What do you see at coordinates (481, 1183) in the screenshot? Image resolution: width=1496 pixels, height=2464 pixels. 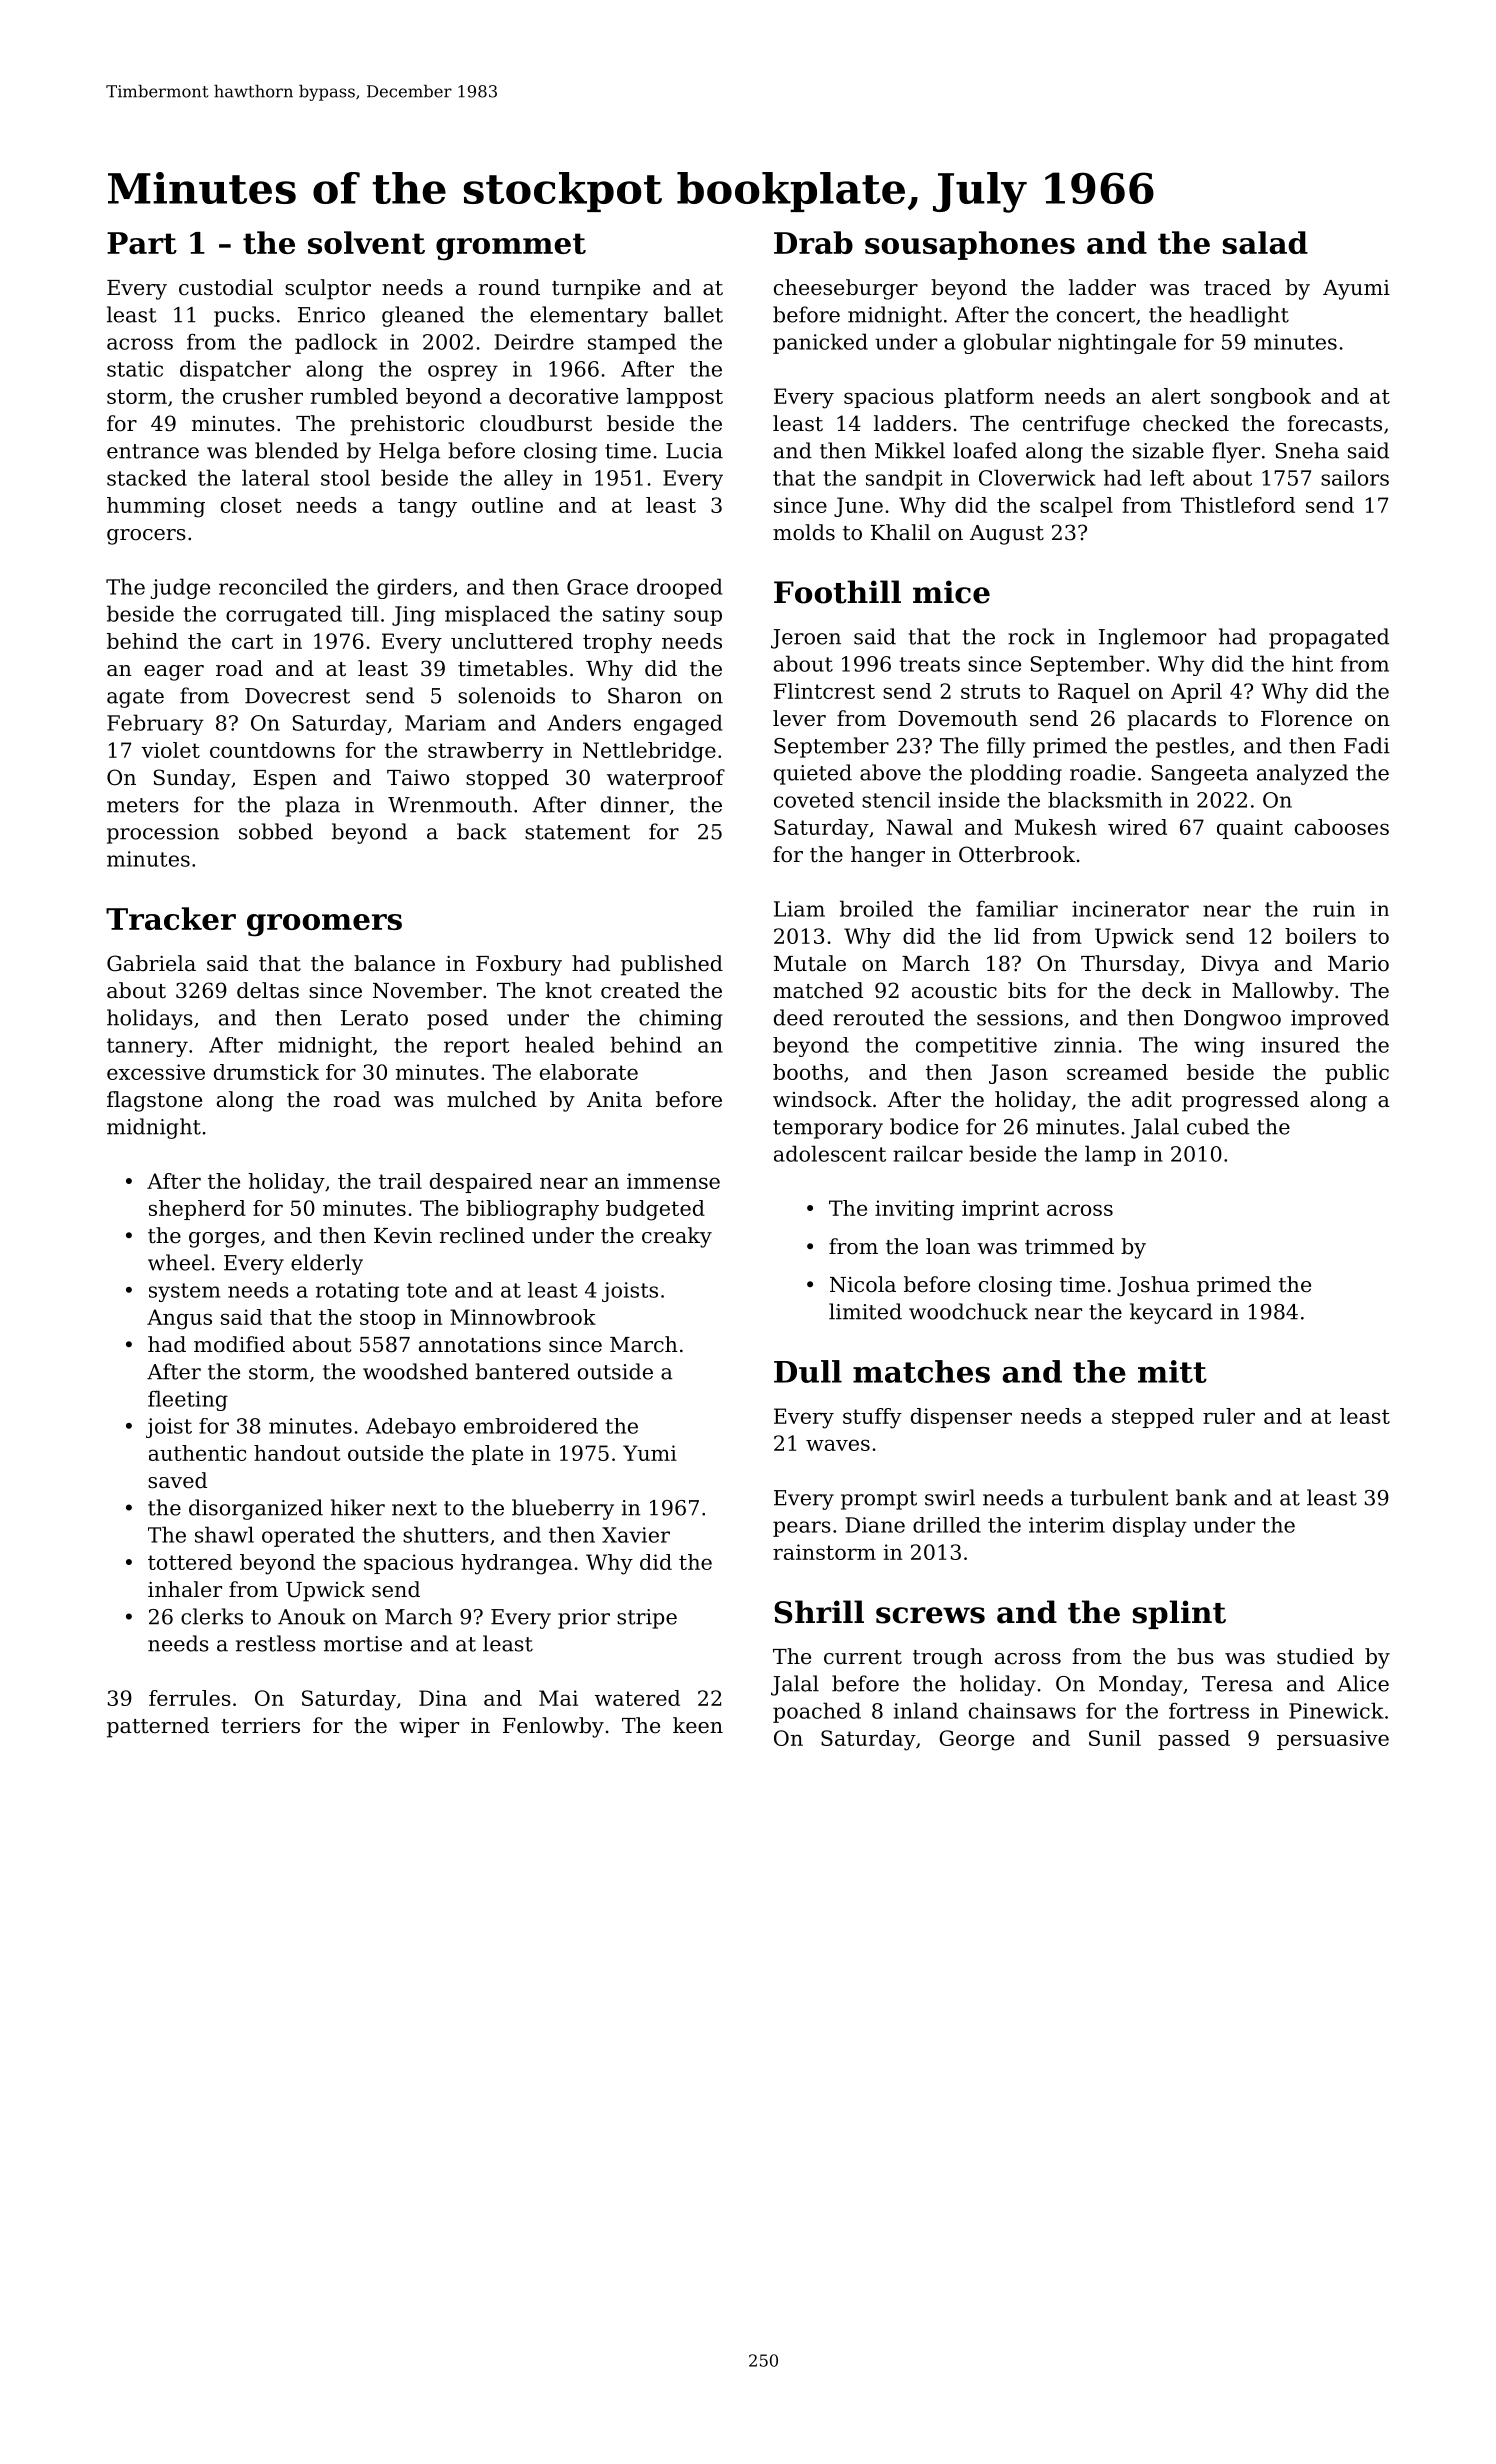 I see `despaired` at bounding box center [481, 1183].
